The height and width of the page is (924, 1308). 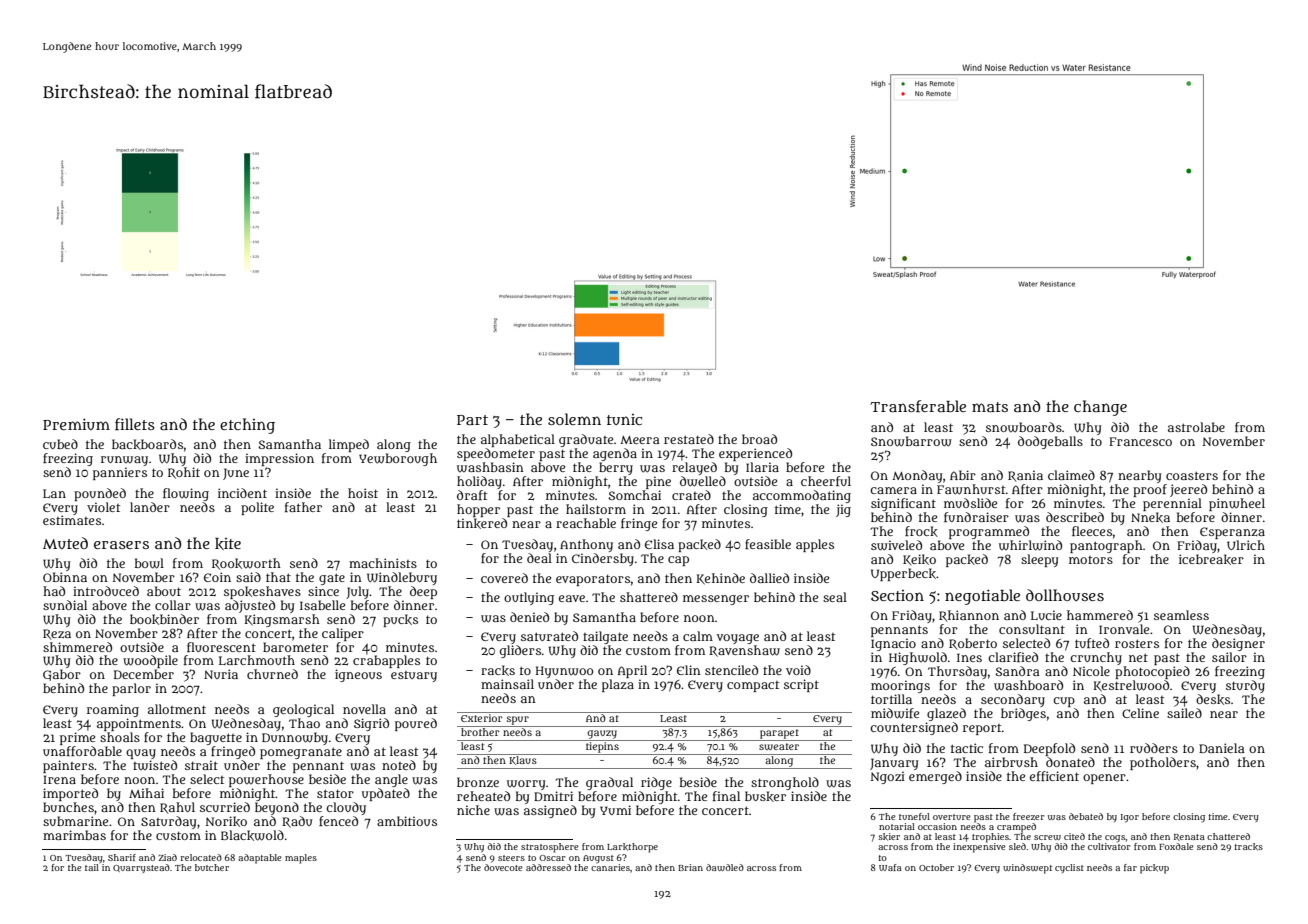 What do you see at coordinates (1100, 408) in the page?
I see `change` at bounding box center [1100, 408].
